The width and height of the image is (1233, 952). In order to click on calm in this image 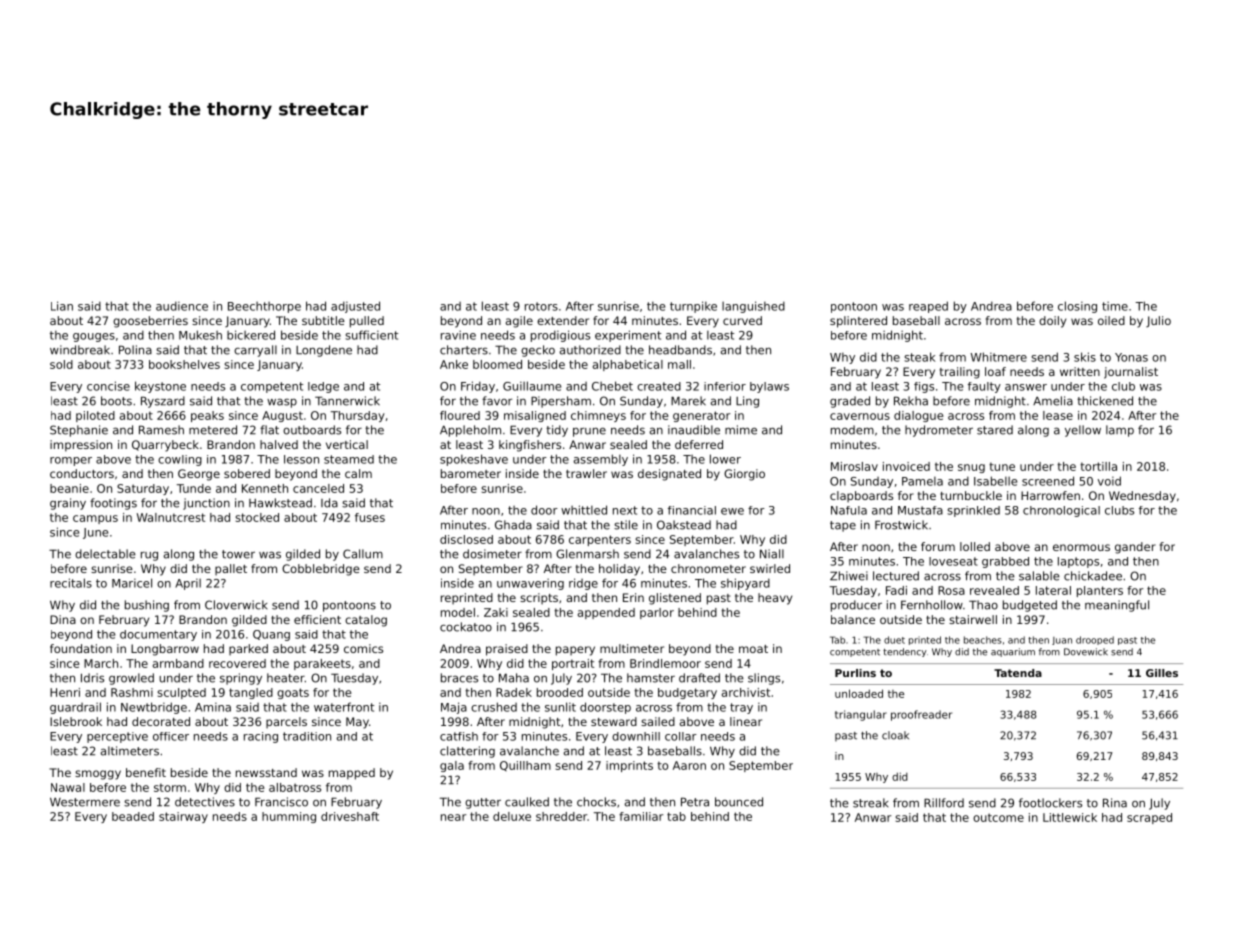, I will do `click(358, 473)`.
